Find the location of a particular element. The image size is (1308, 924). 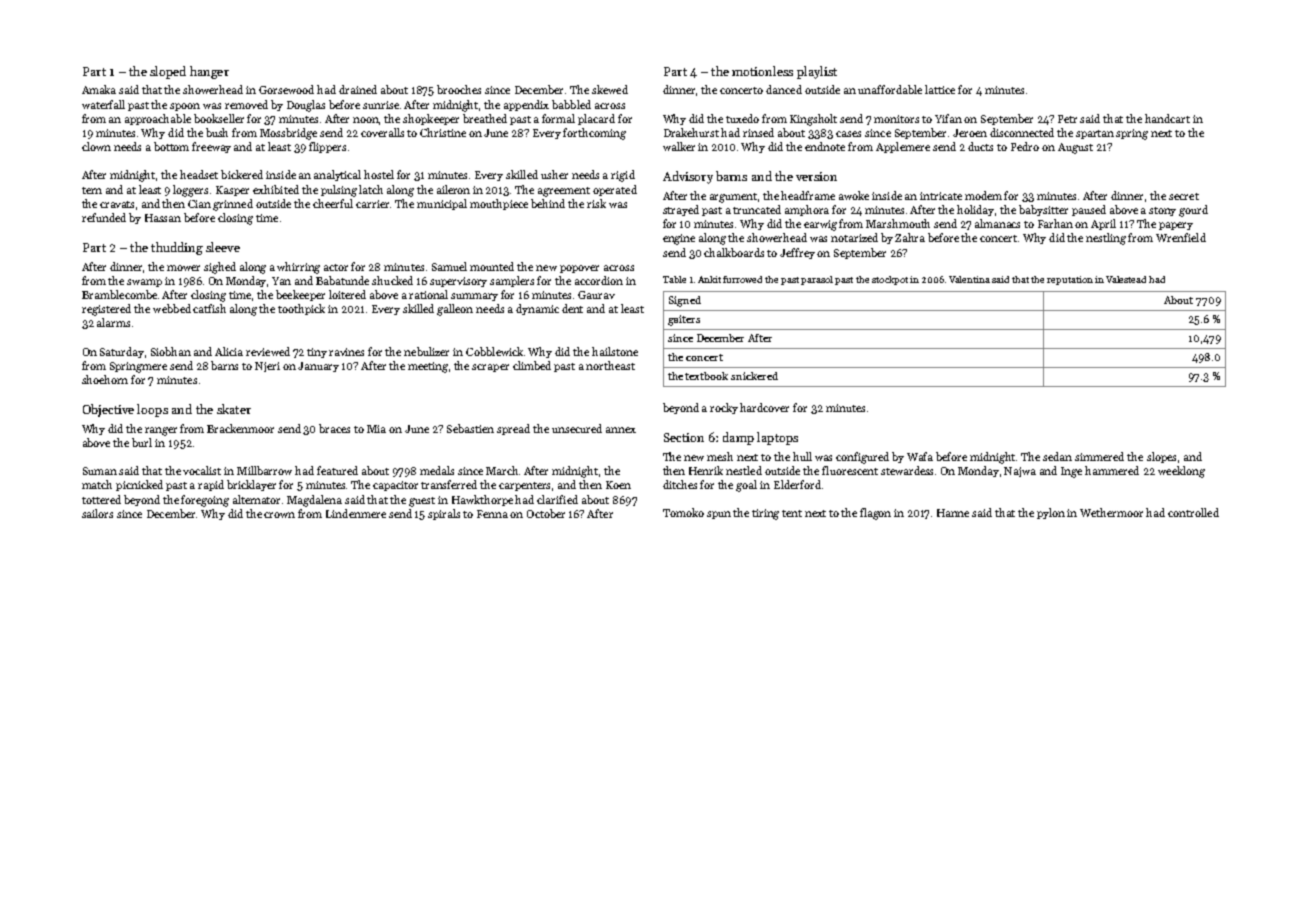

stony is located at coordinates (1162, 211).
